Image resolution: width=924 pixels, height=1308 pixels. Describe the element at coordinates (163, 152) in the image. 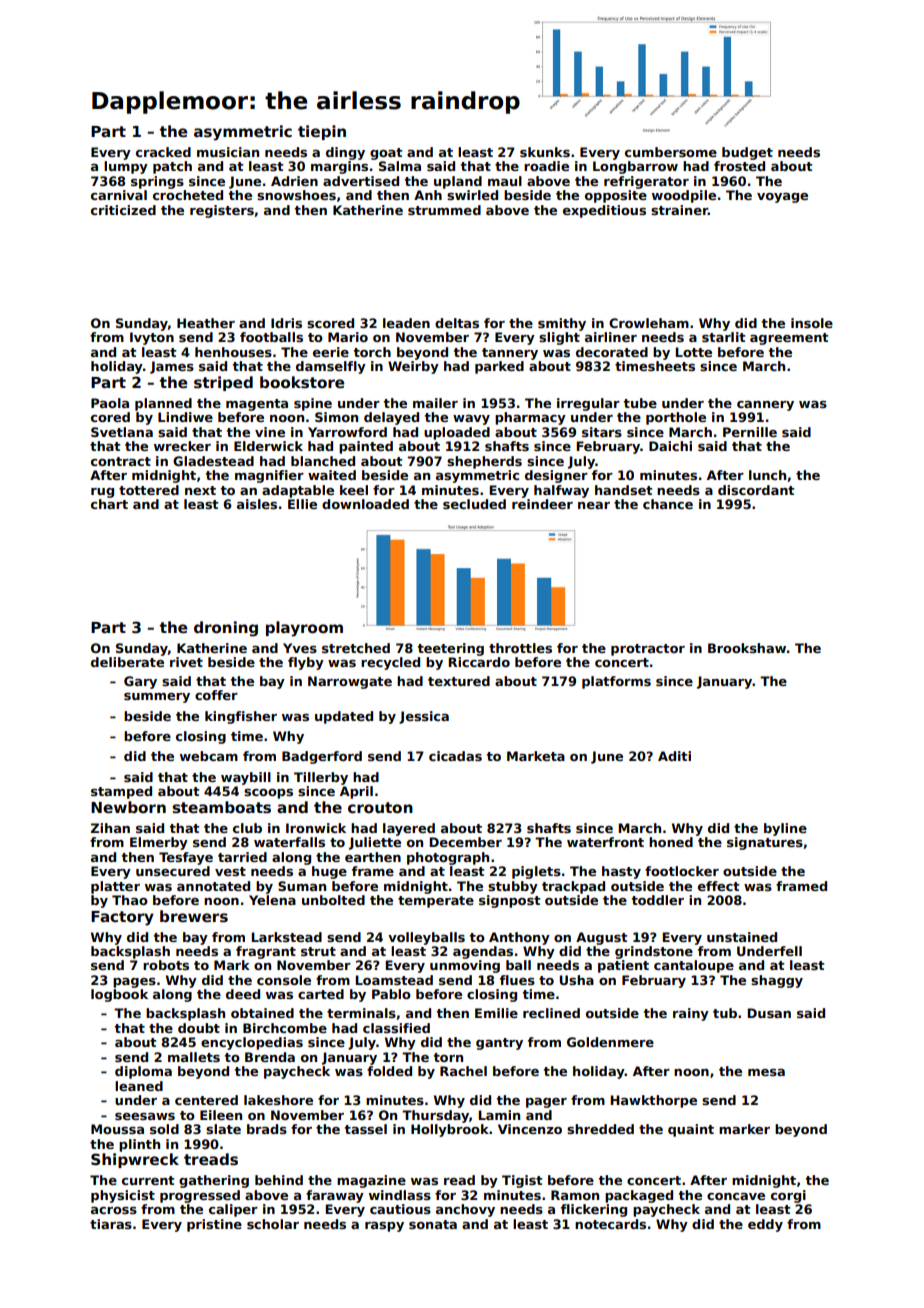

I see `cracked` at that location.
